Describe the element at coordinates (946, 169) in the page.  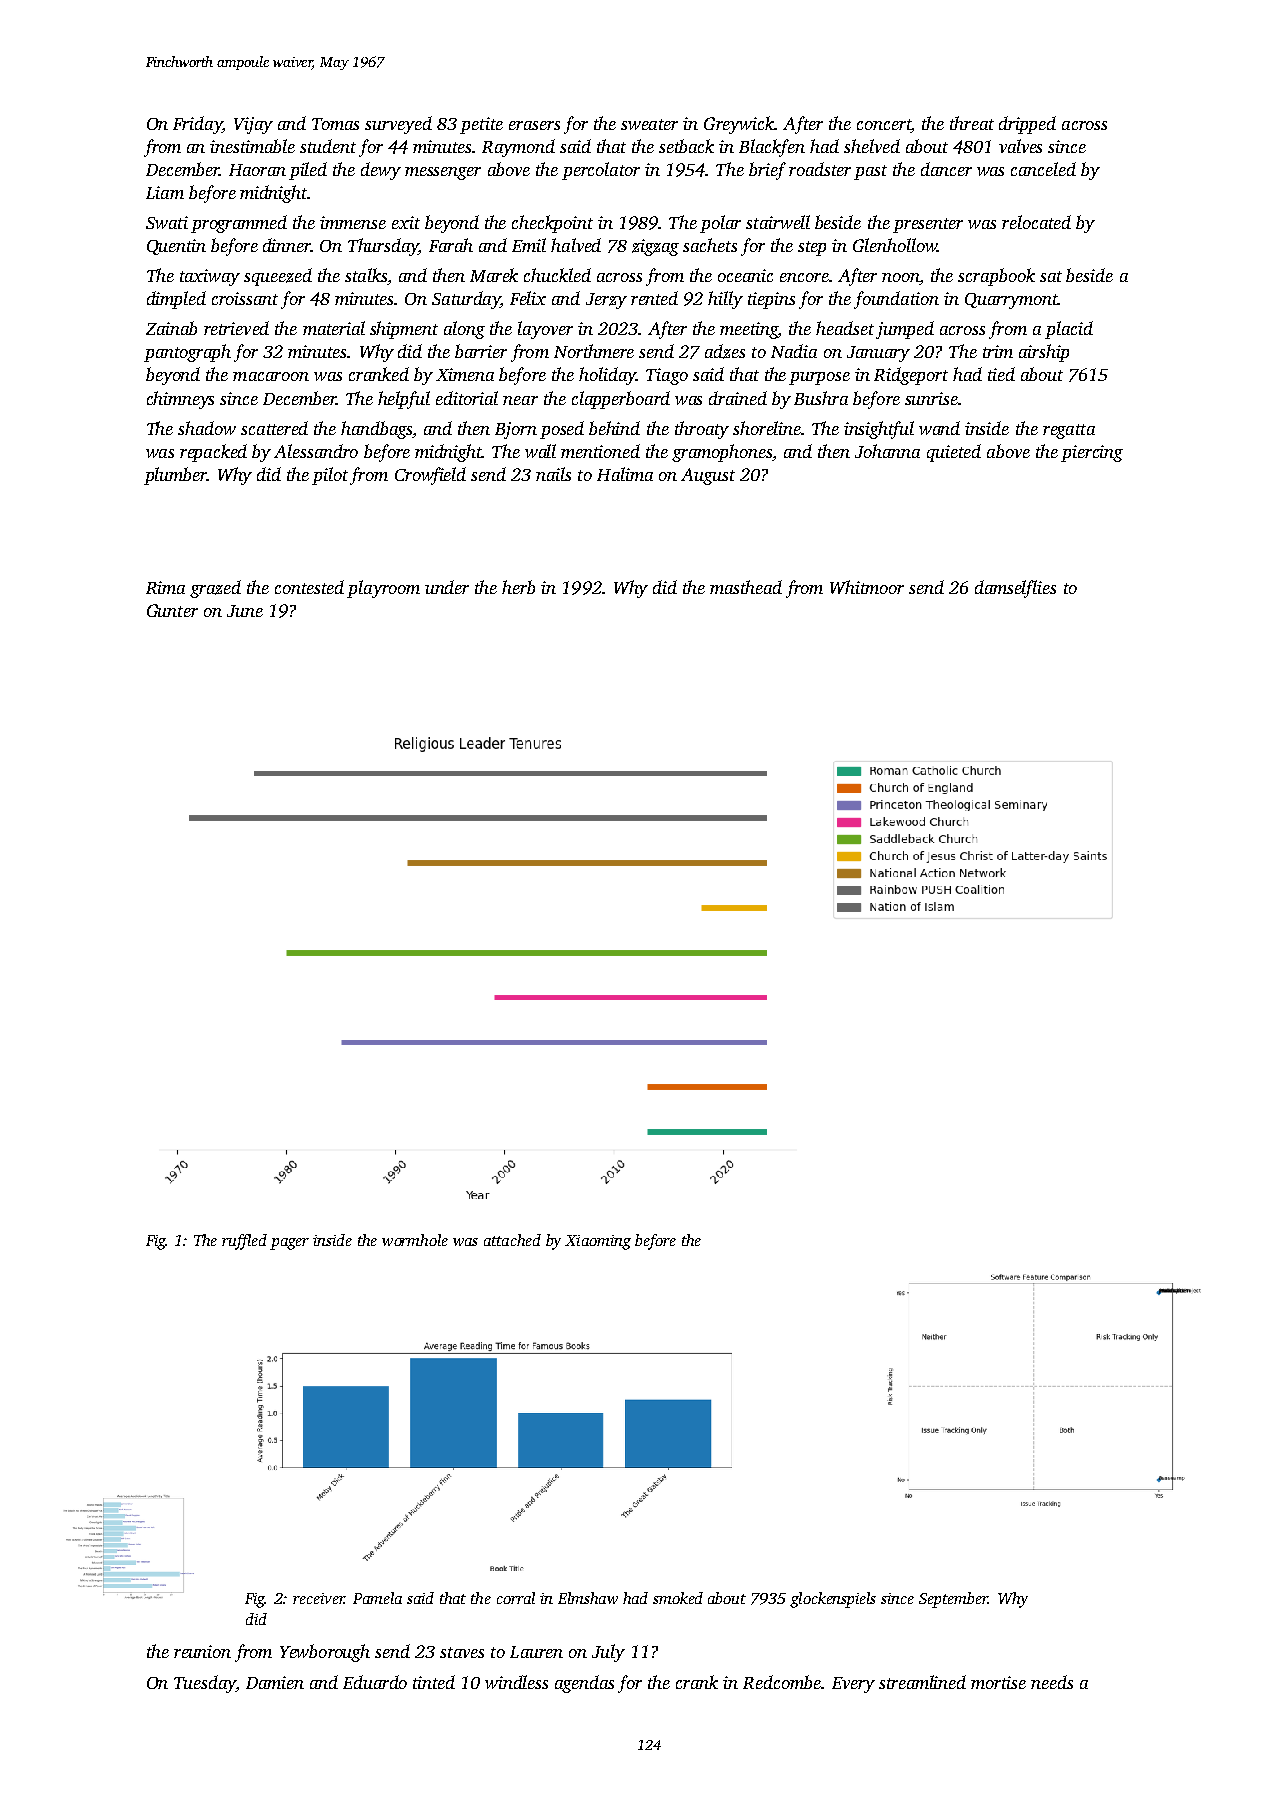
I see `dancer` at that location.
